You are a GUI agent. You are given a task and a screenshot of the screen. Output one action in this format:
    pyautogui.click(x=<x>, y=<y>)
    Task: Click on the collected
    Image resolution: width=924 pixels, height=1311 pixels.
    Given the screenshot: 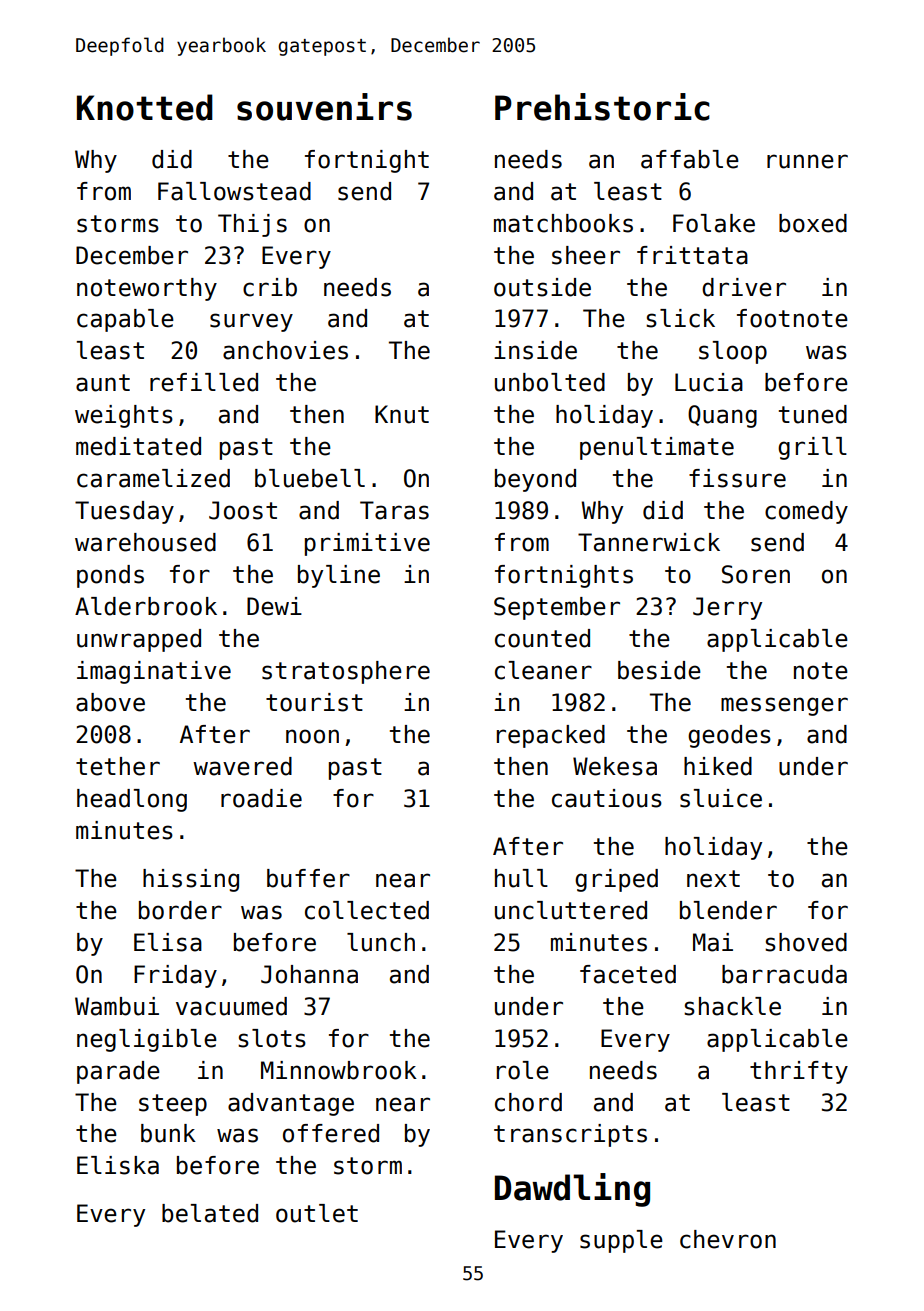 What is the action you would take?
    pyautogui.click(x=367, y=910)
